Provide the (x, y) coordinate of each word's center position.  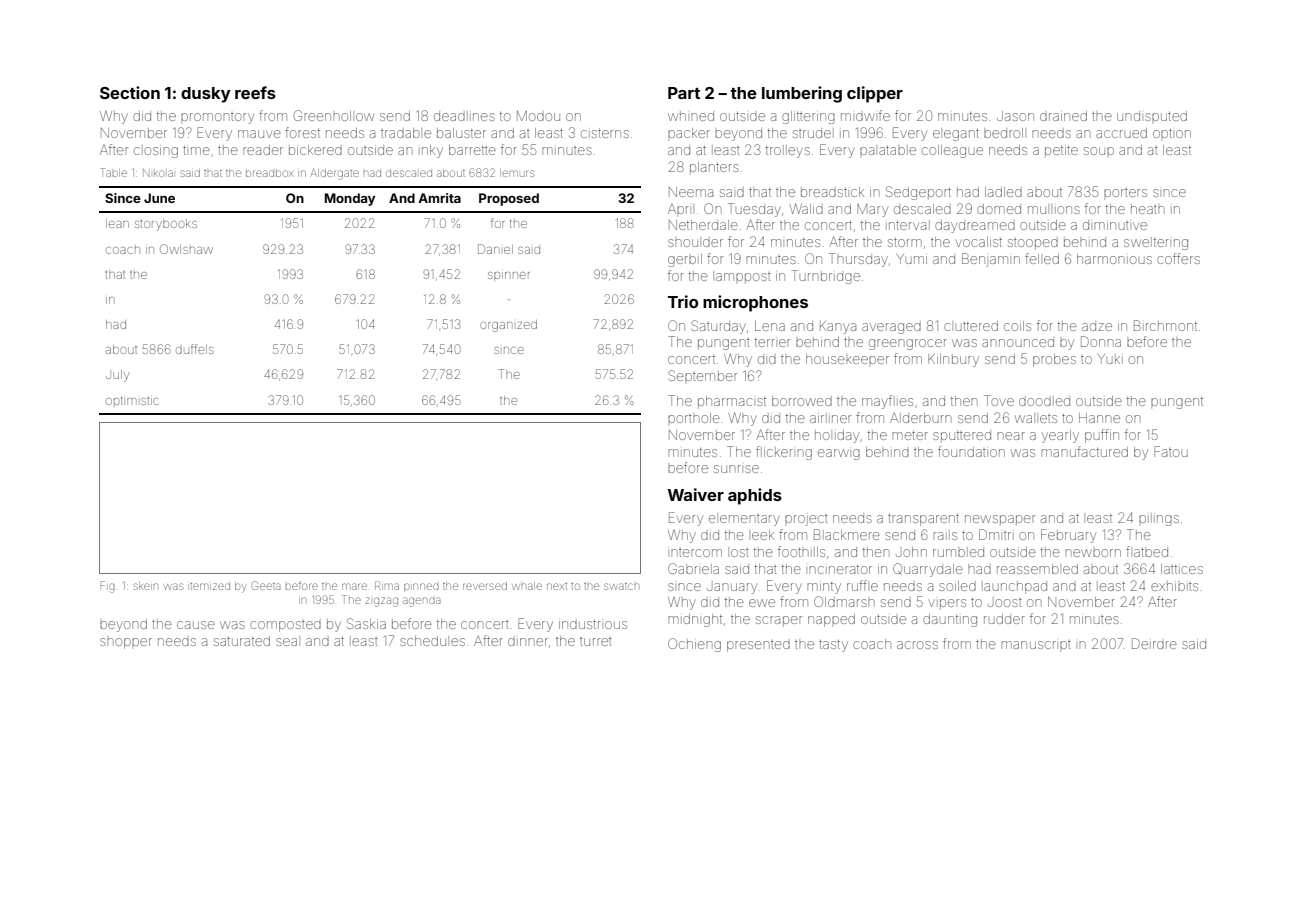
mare (354, 586)
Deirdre (1154, 643)
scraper (779, 621)
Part (684, 93)
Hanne (1099, 418)
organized (508, 326)
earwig (839, 454)
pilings (1159, 519)
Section (130, 92)
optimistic (132, 401)
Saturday (718, 327)
